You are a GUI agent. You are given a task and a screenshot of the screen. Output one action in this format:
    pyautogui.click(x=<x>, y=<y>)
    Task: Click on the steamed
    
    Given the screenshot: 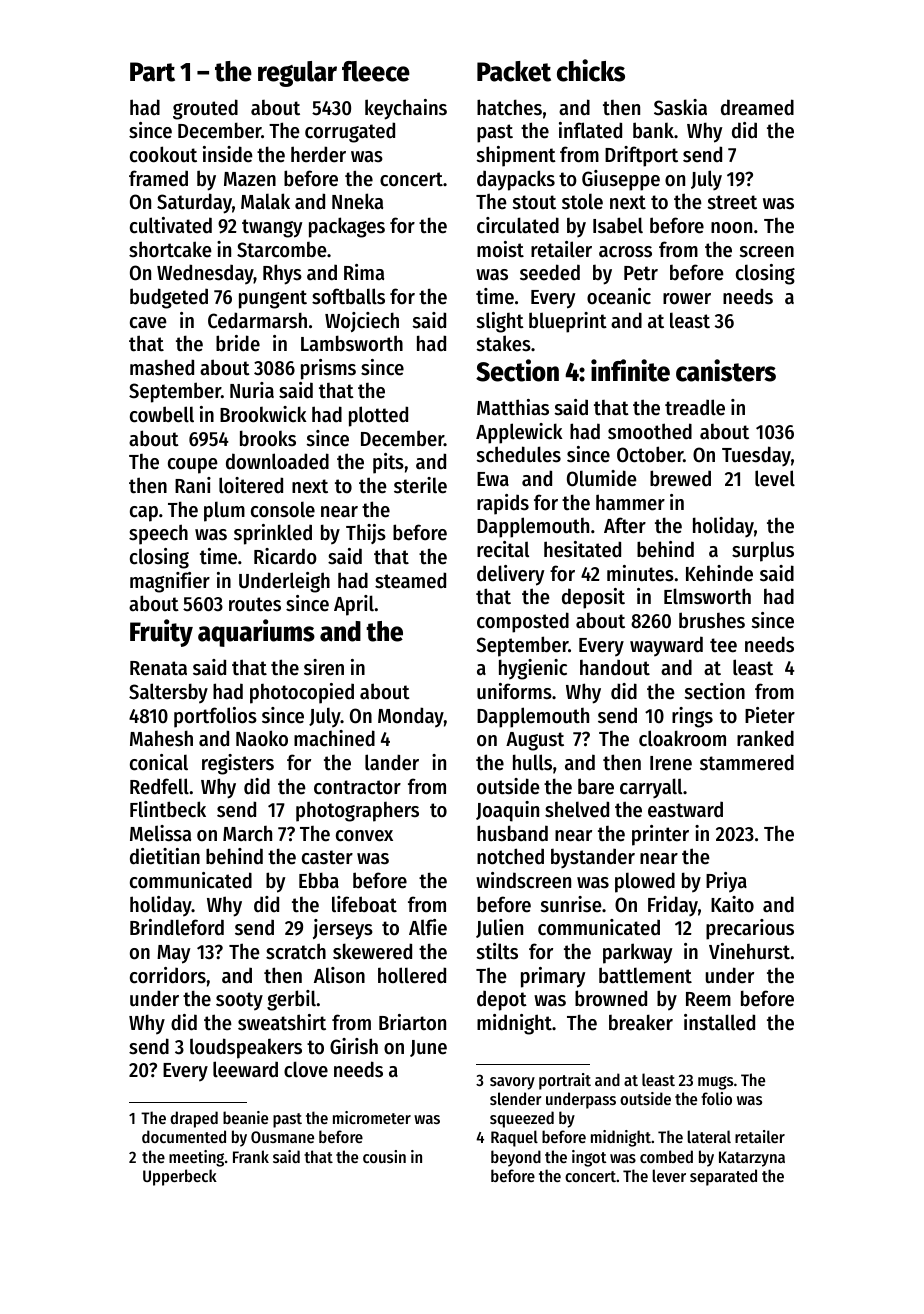 What is the action you would take?
    pyautogui.click(x=410, y=580)
